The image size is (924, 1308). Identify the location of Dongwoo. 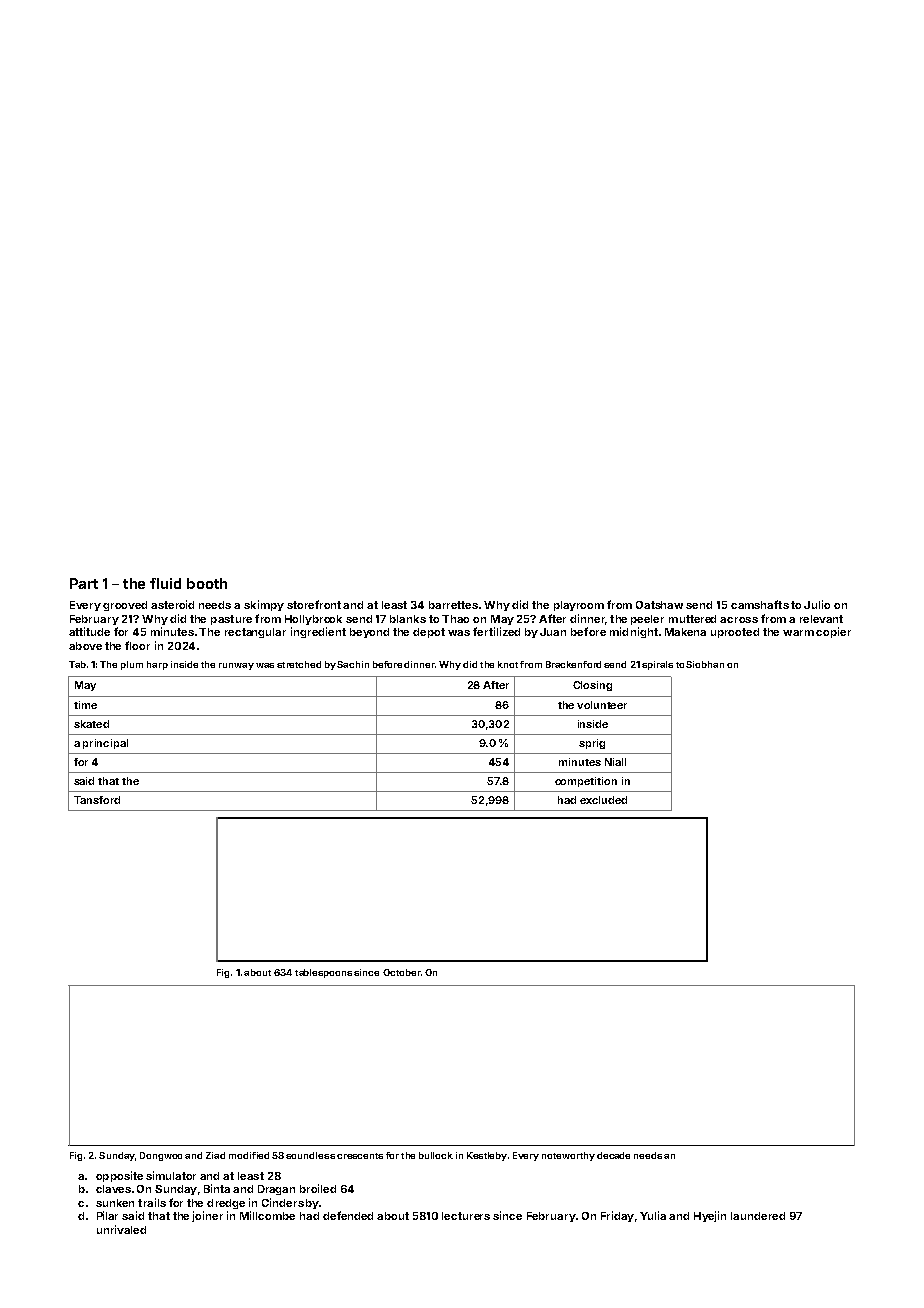
(161, 1156).
